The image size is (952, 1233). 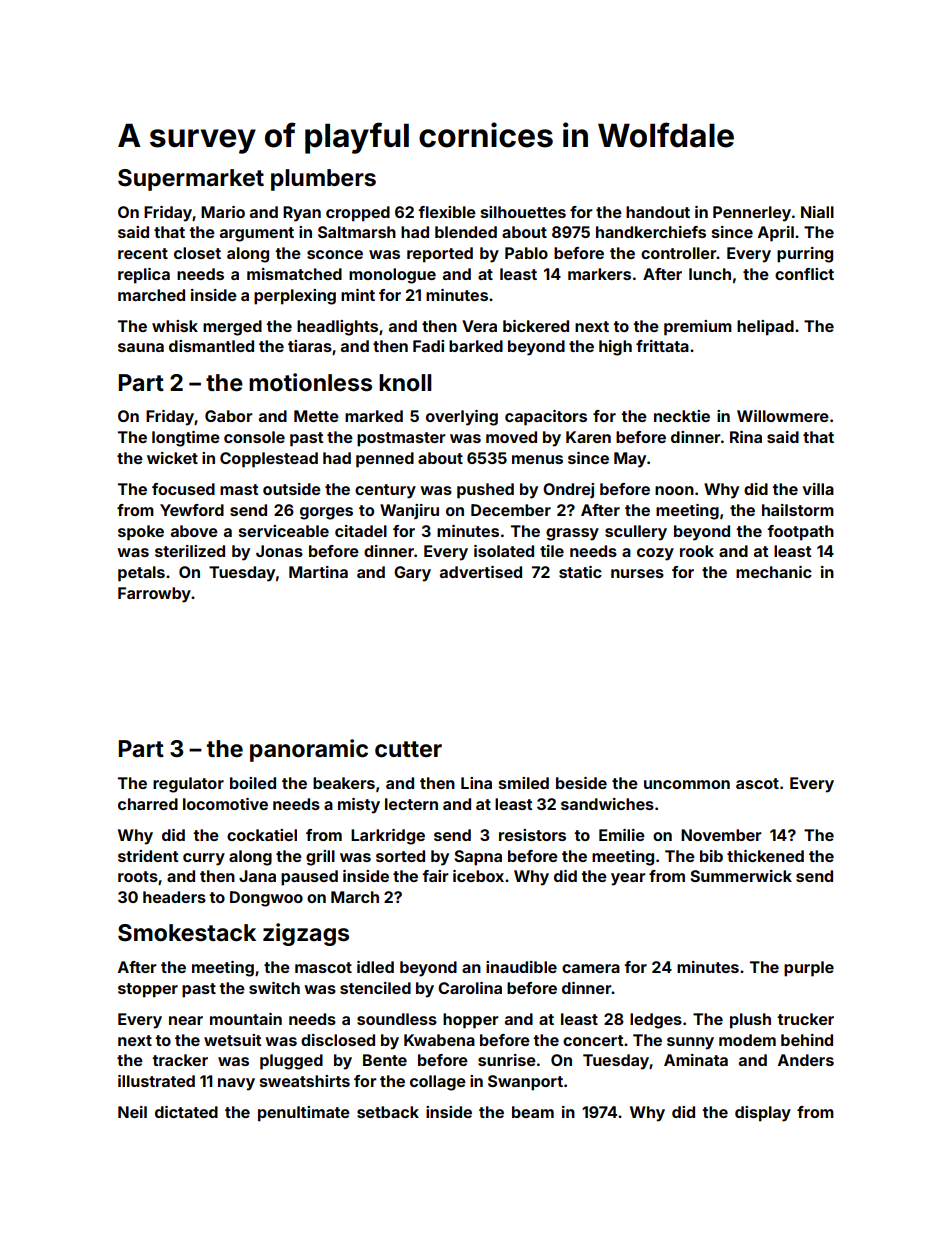 What do you see at coordinates (774, 572) in the page?
I see `mechanic` at bounding box center [774, 572].
